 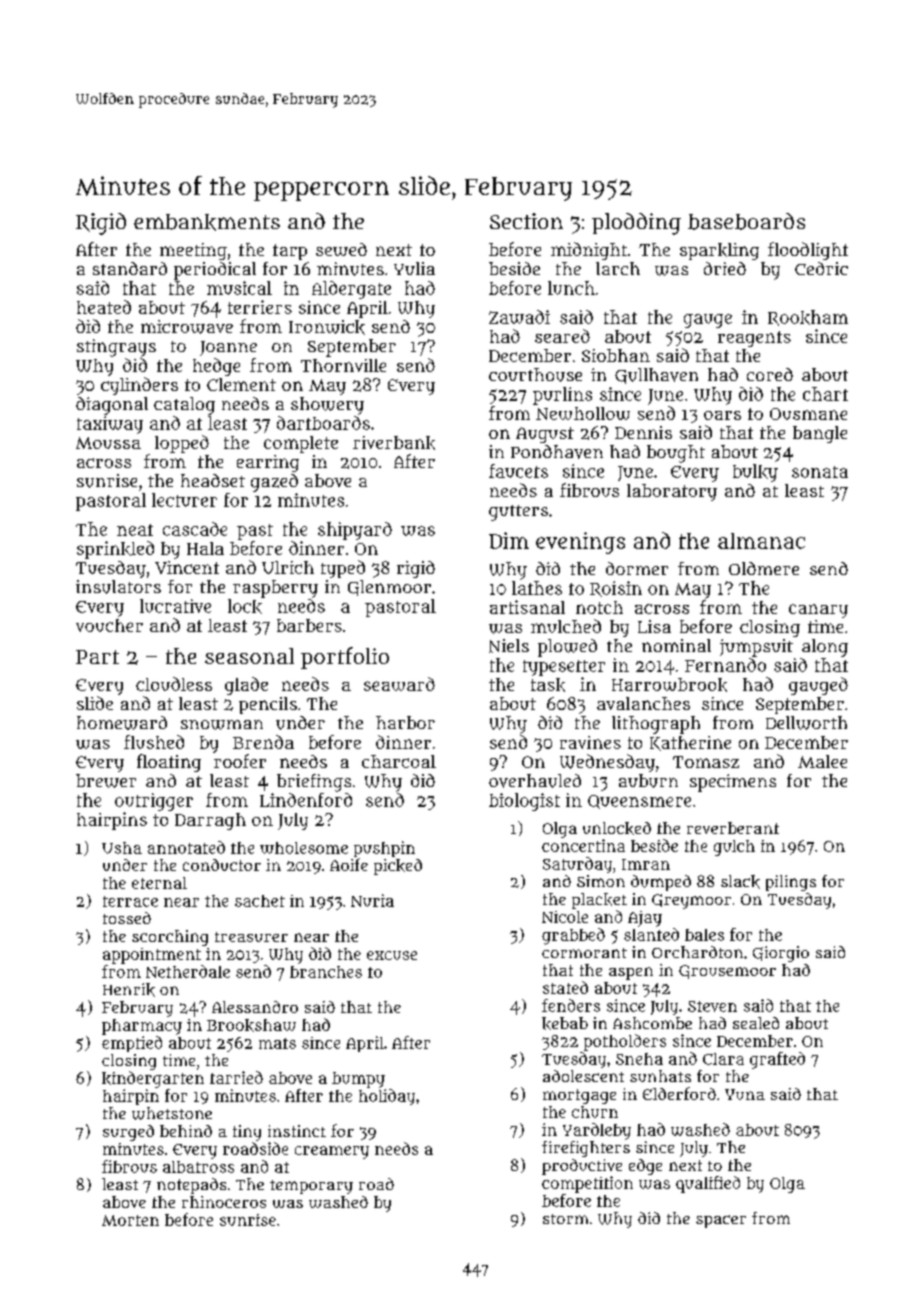 What do you see at coordinates (263, 742) in the image?
I see `Brenda` at bounding box center [263, 742].
